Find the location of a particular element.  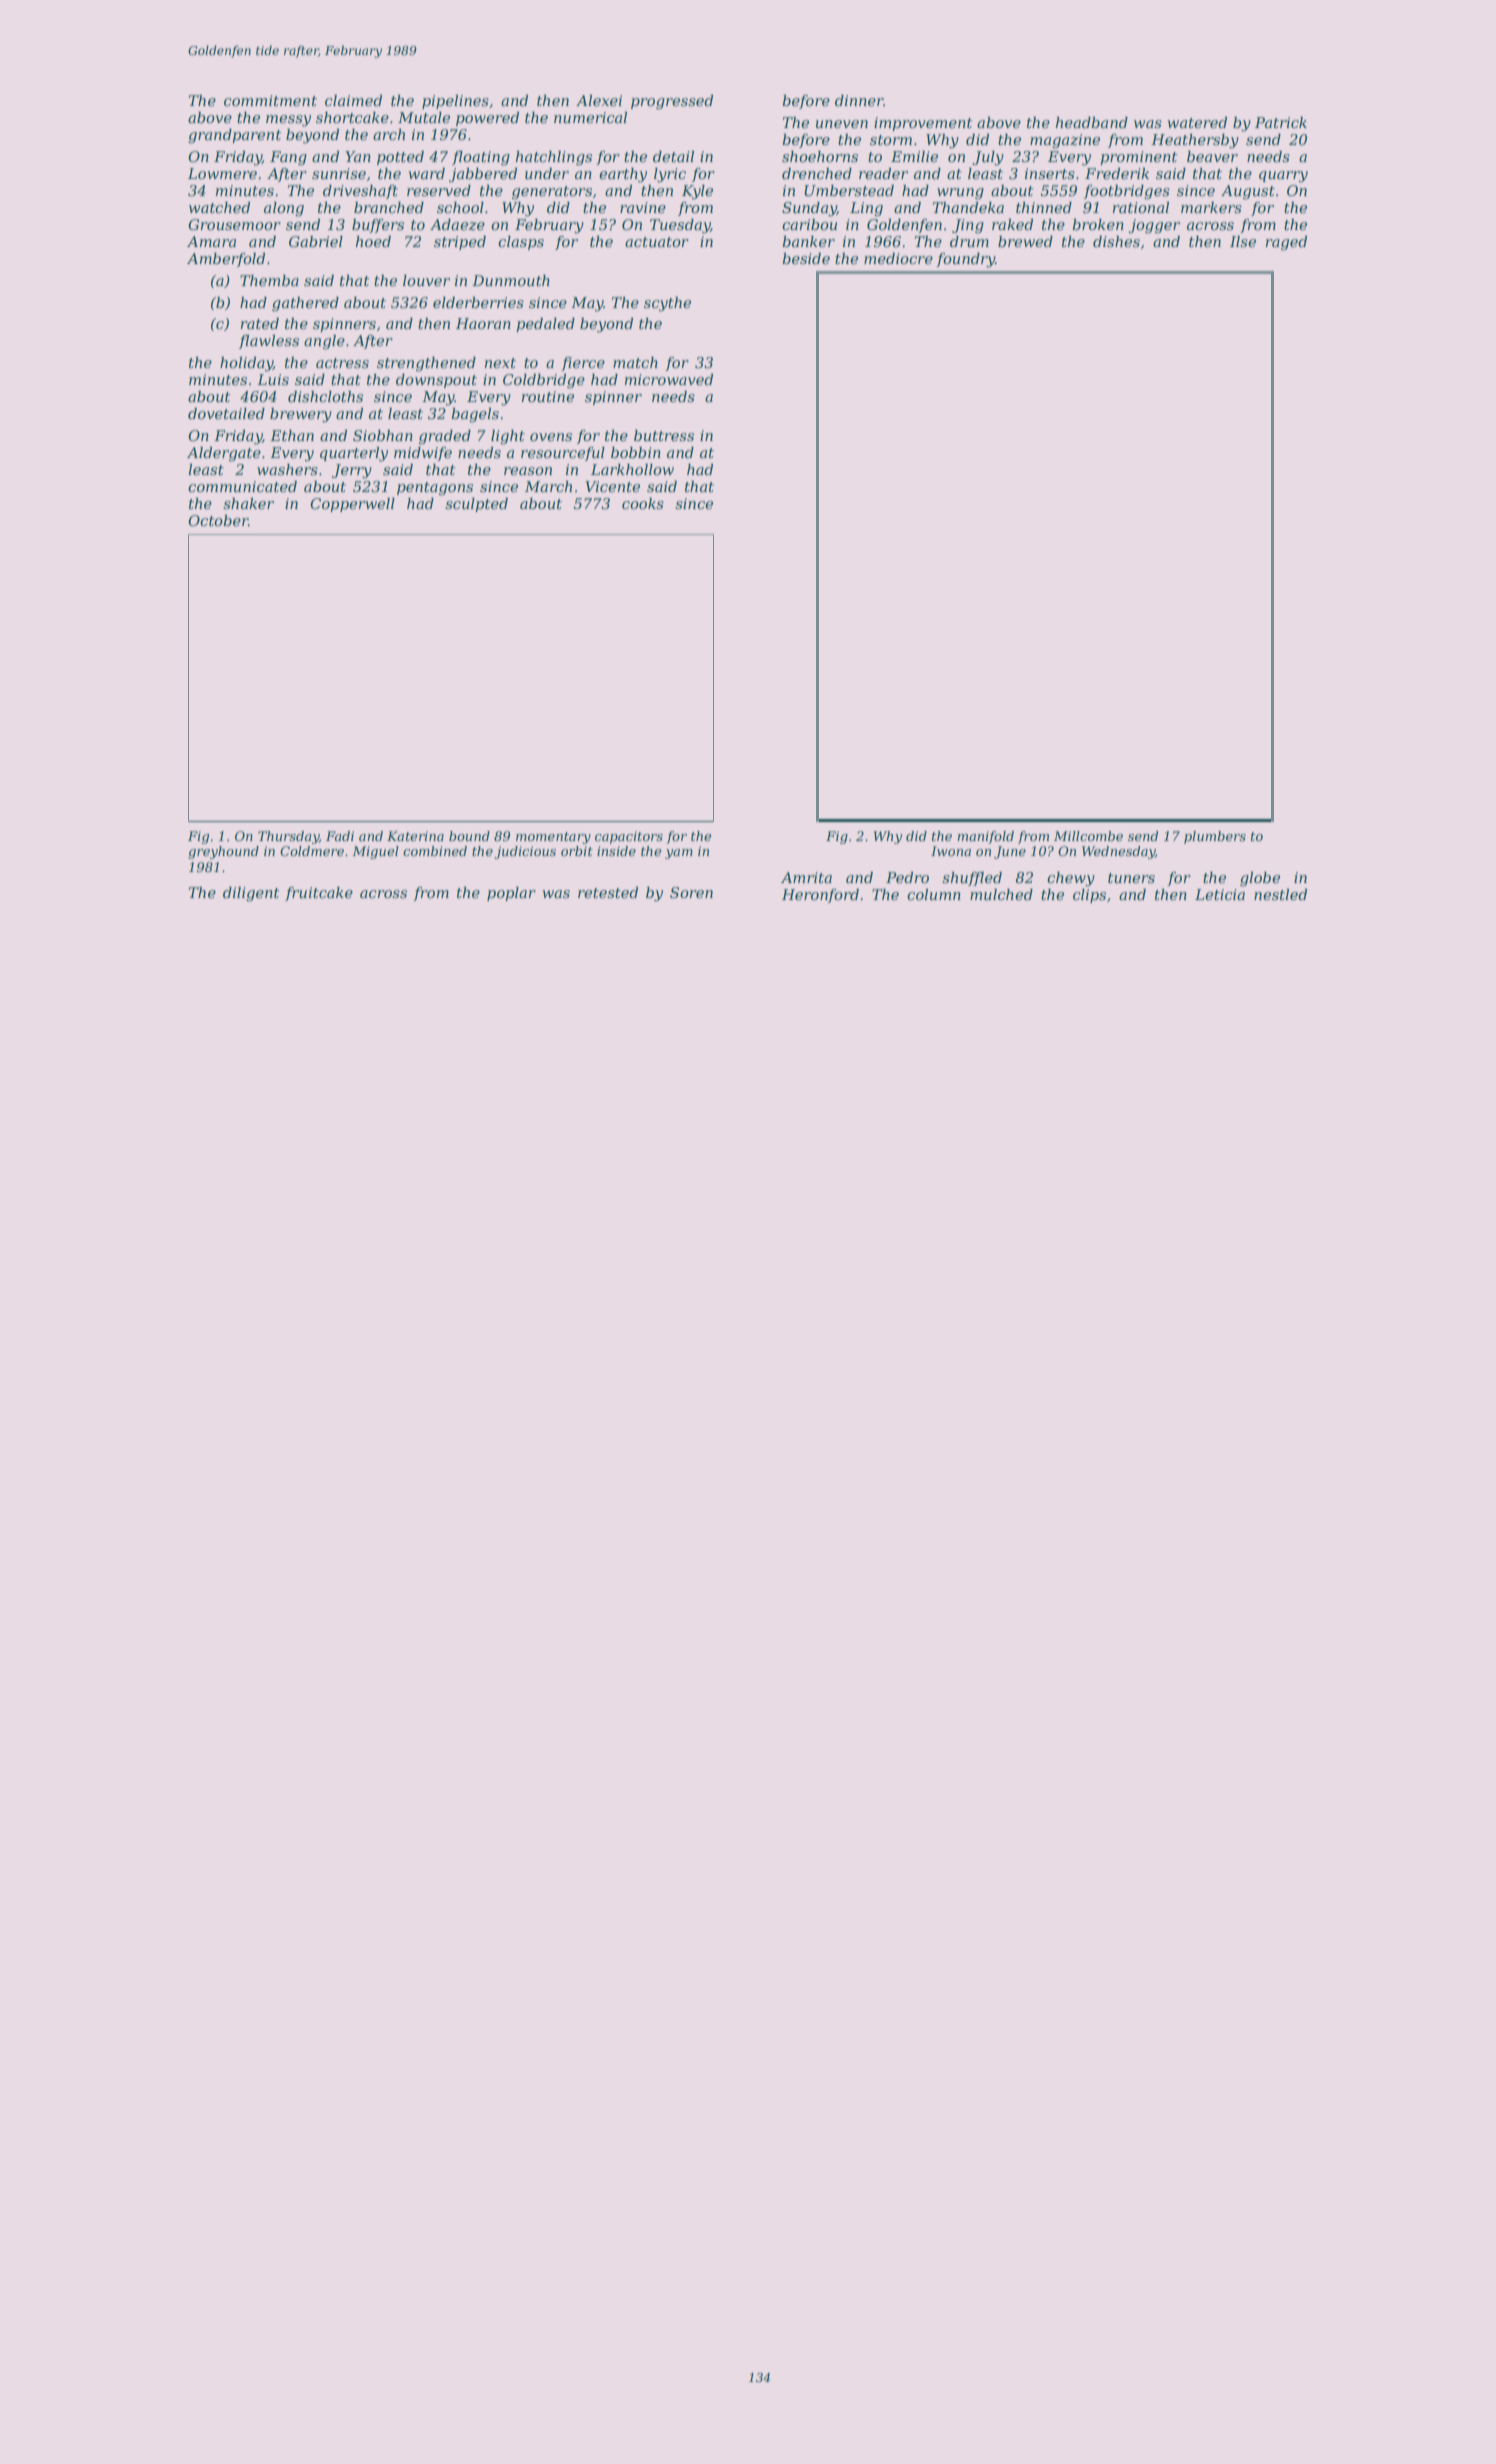

commitment is located at coordinates (270, 100).
